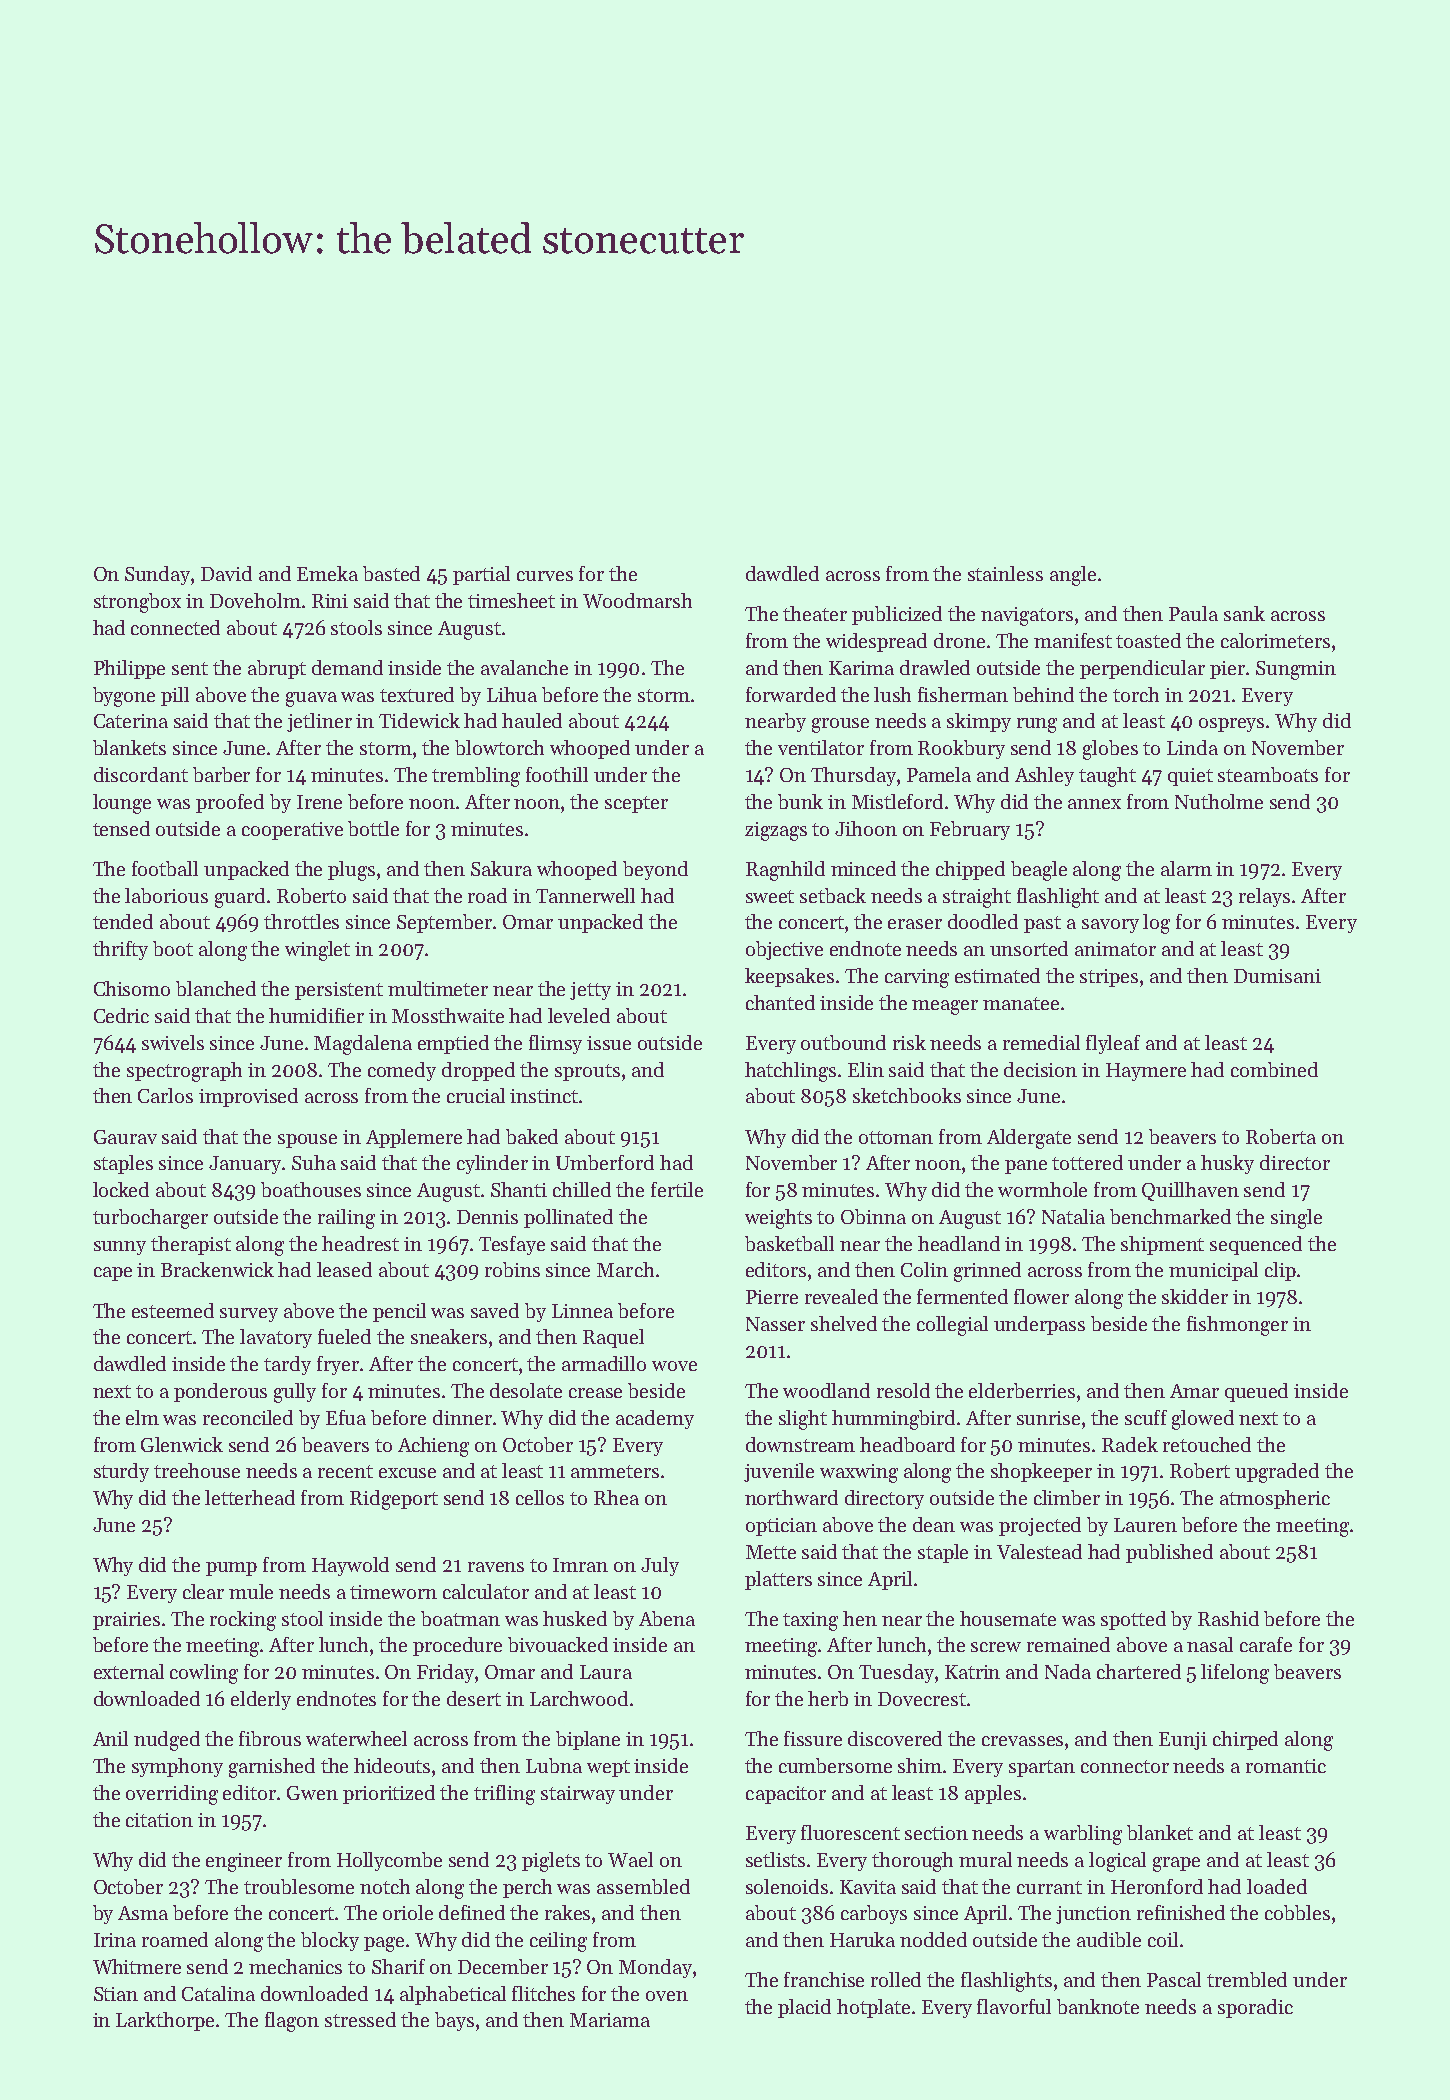 This screenshot has height=2100, width=1450. I want to click on relays, so click(1264, 897).
